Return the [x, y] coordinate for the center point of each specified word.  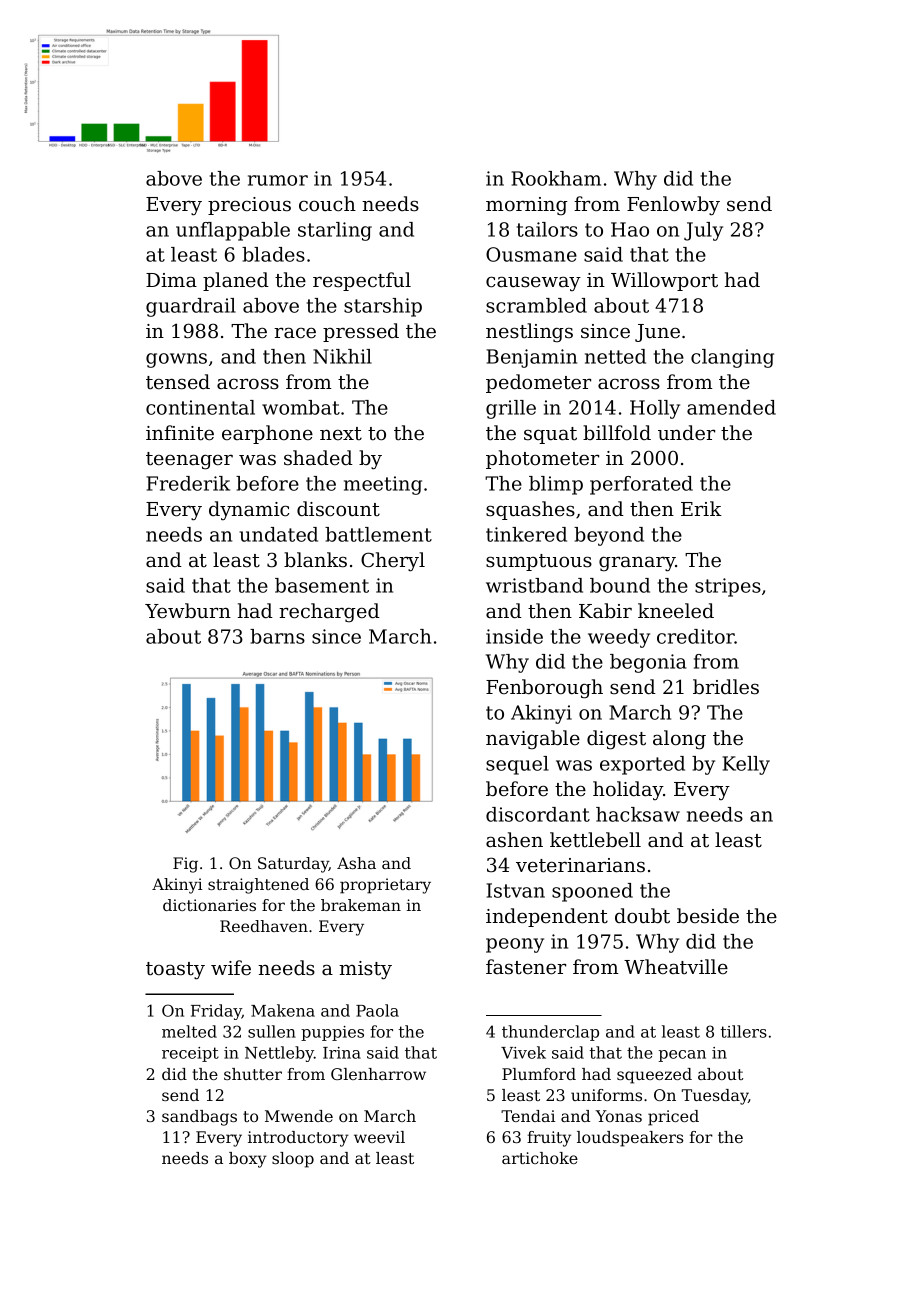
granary [637, 564]
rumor [278, 180]
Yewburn [188, 611]
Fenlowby [673, 206]
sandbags [199, 1118]
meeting [383, 485]
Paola [377, 1010]
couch [327, 204]
